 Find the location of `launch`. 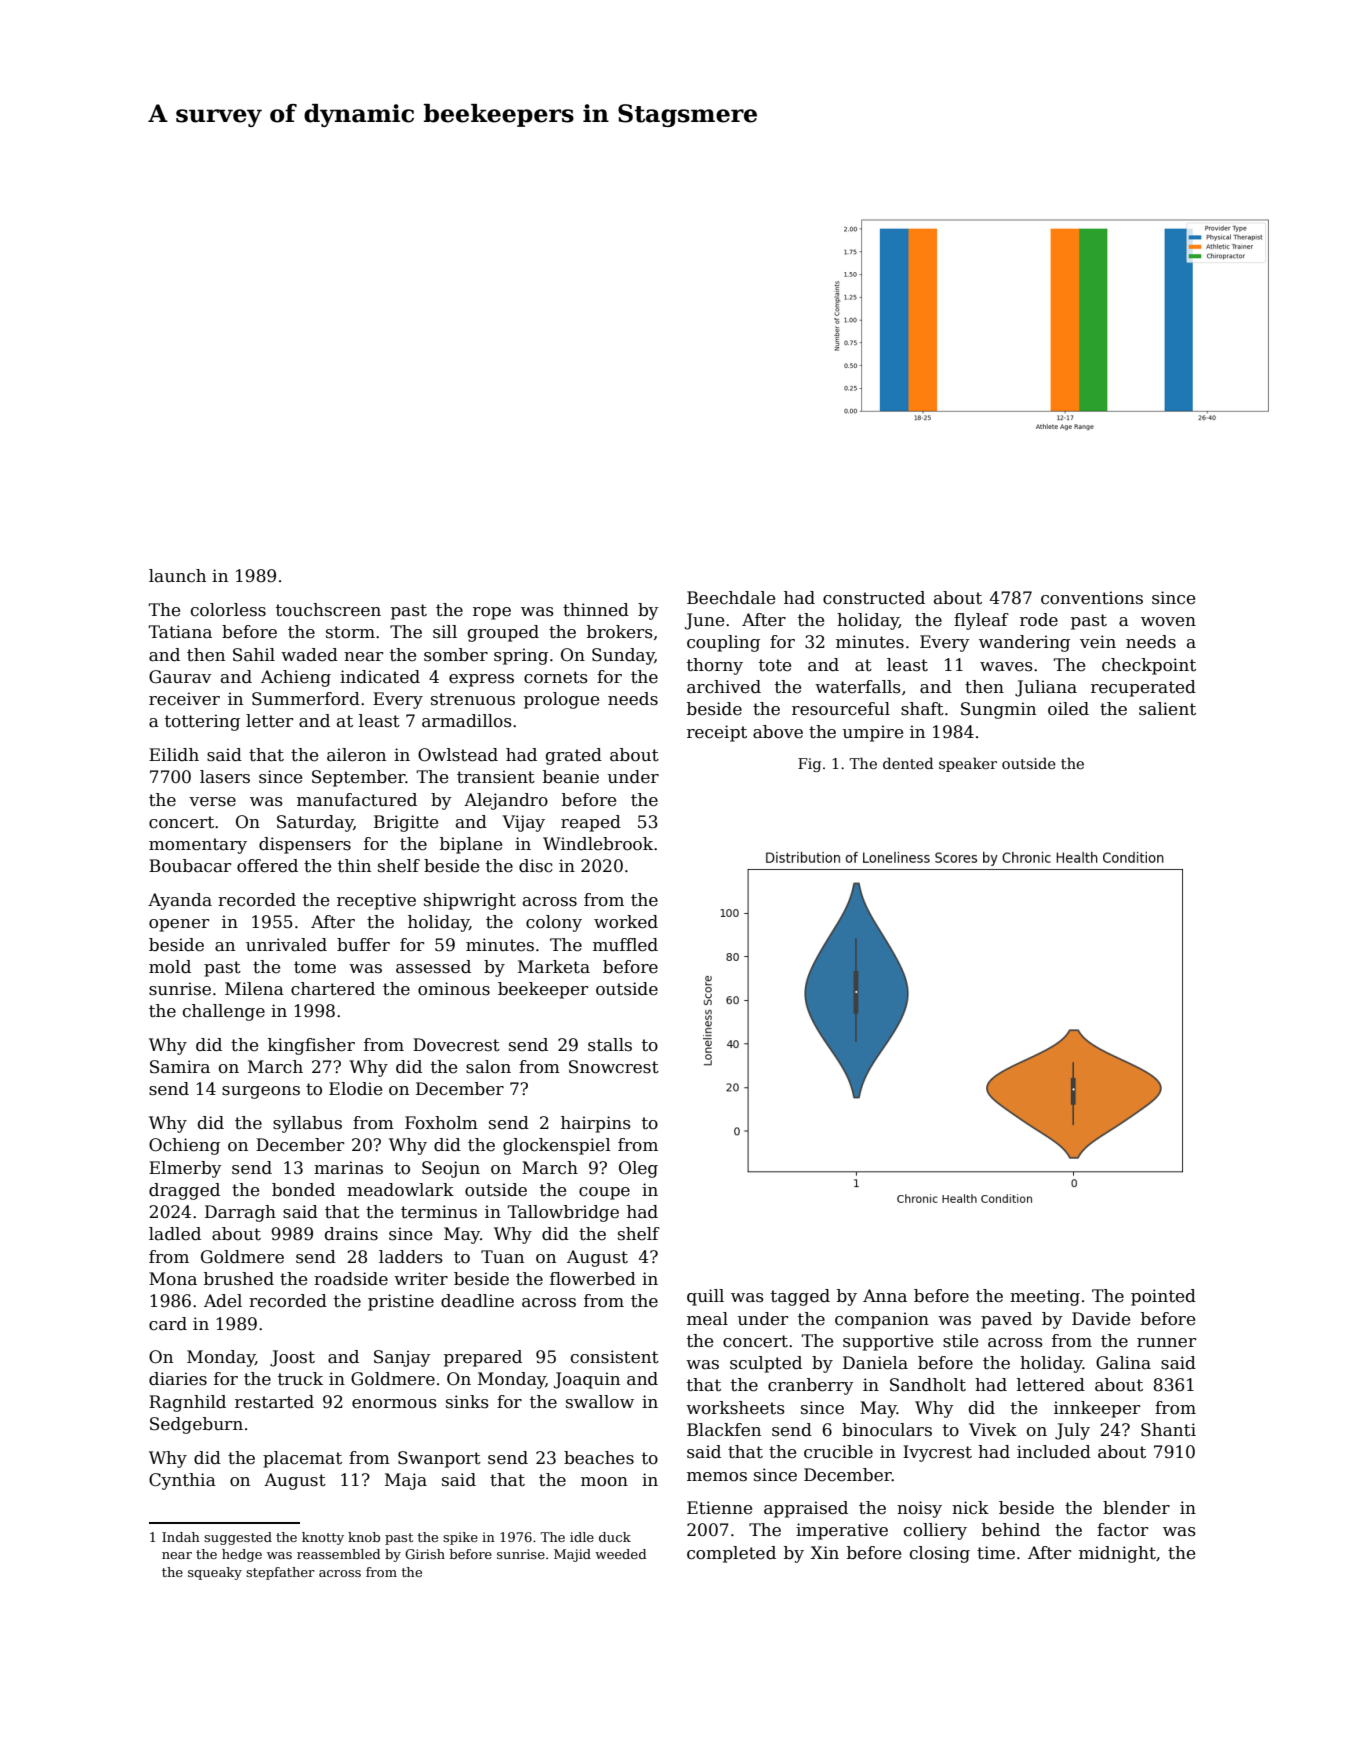

launch is located at coordinates (177, 576).
